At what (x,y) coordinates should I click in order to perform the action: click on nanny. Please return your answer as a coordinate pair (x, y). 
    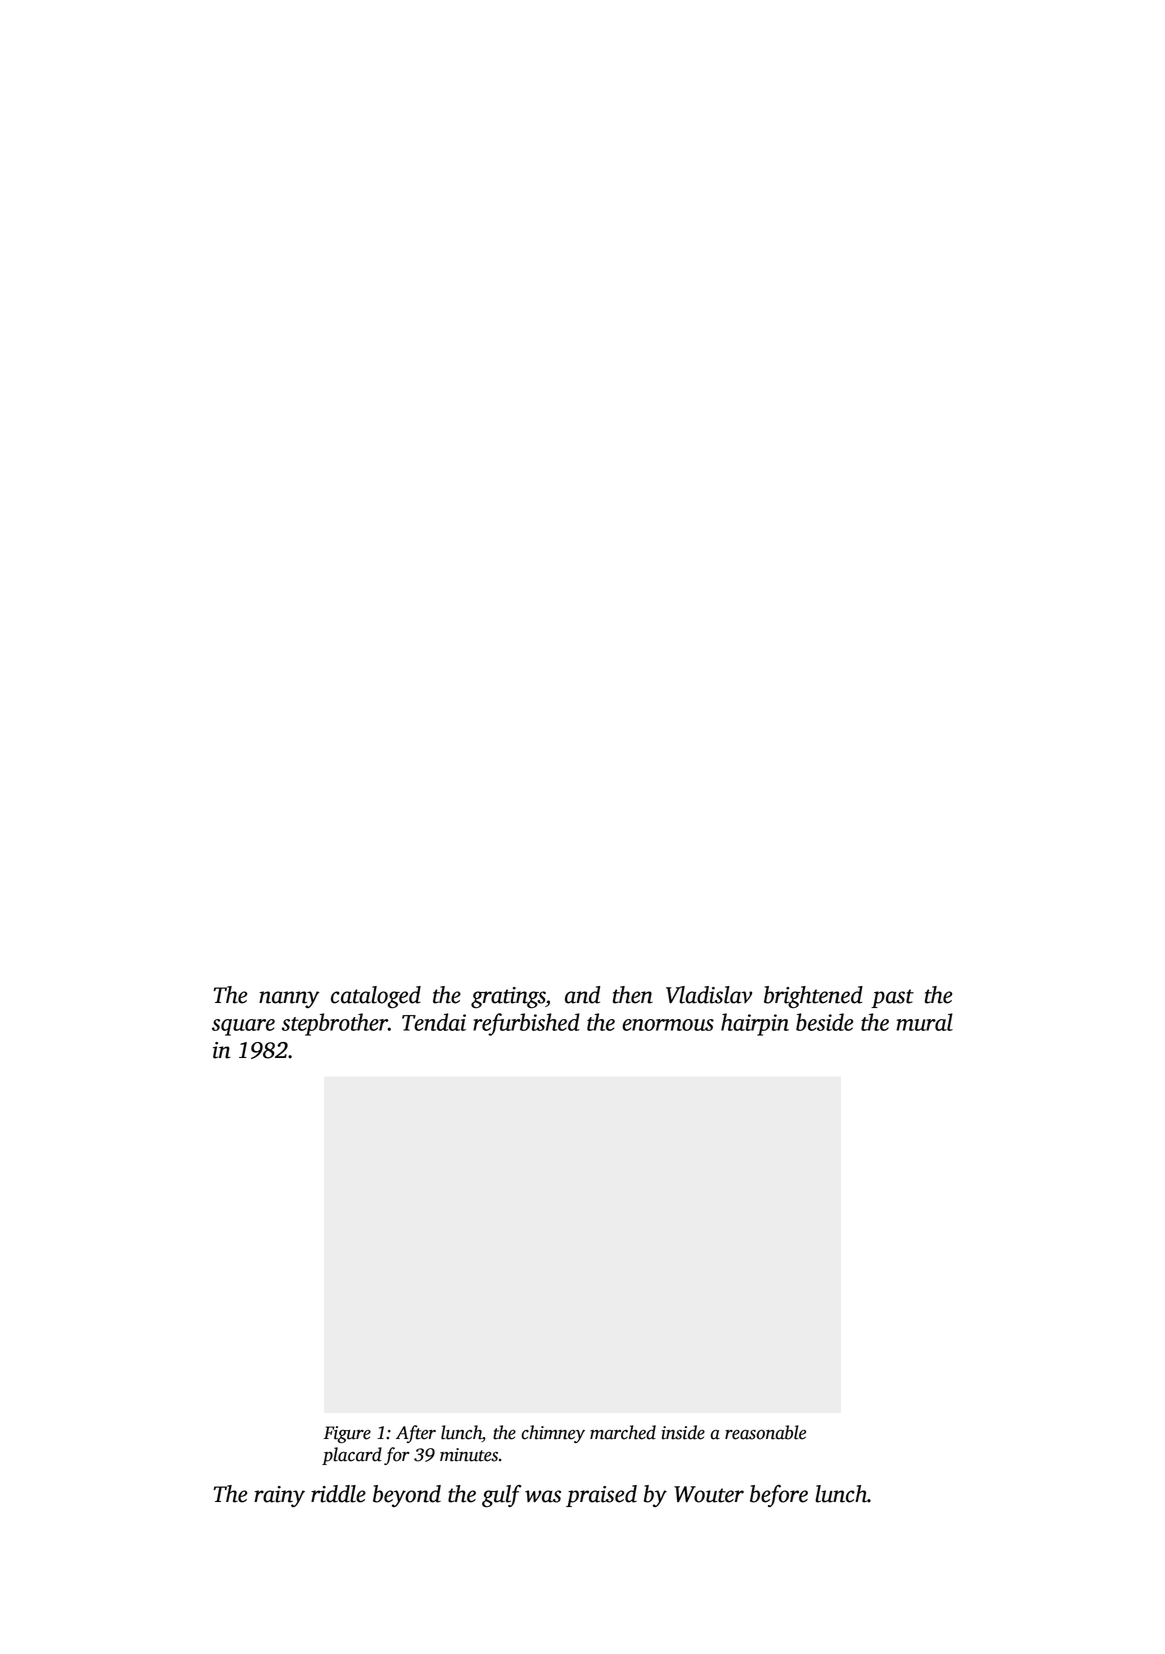
    Looking at the image, I should click on (289, 999).
